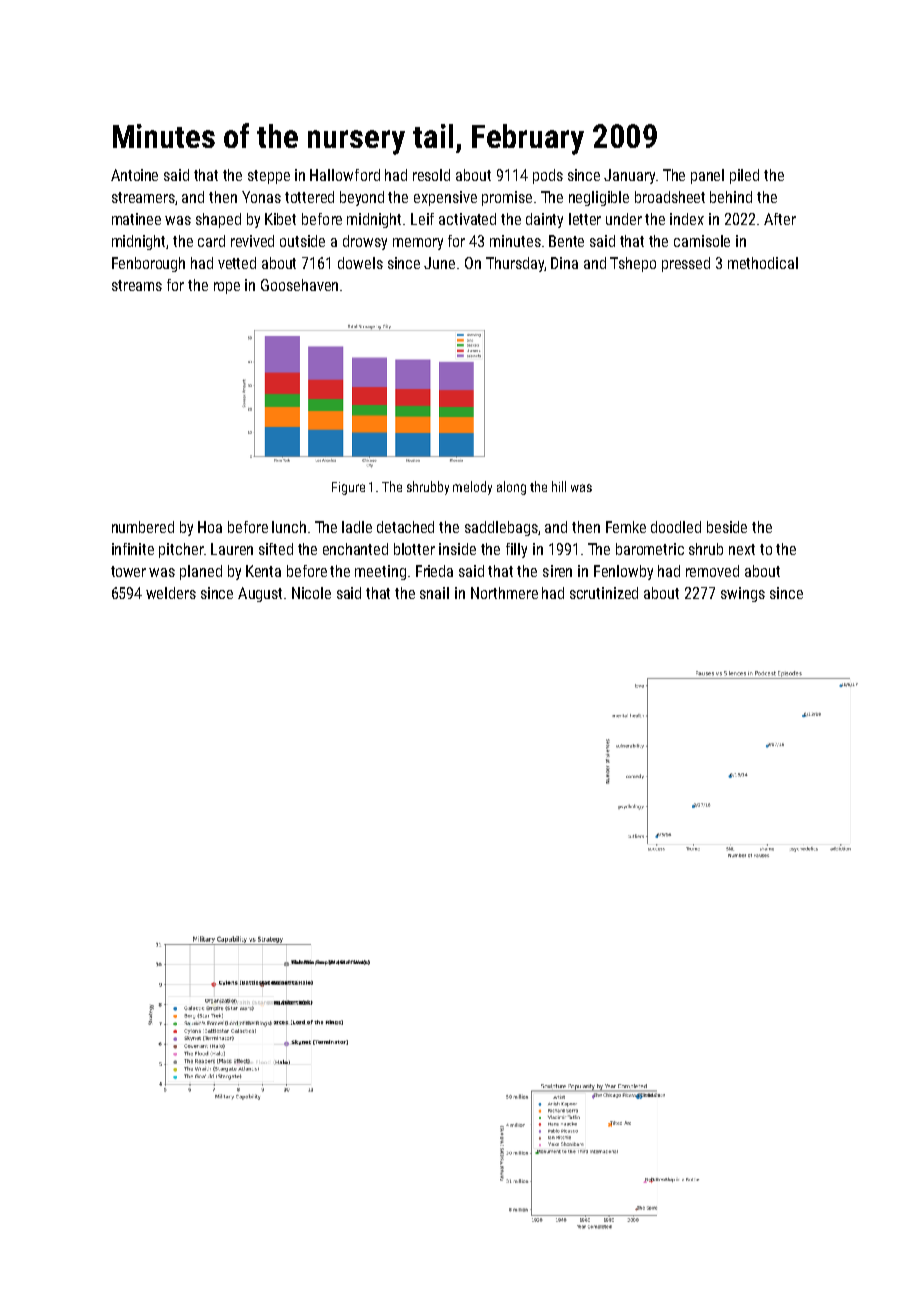  Describe the element at coordinates (564, 263) in the page. I see `Dina` at that location.
